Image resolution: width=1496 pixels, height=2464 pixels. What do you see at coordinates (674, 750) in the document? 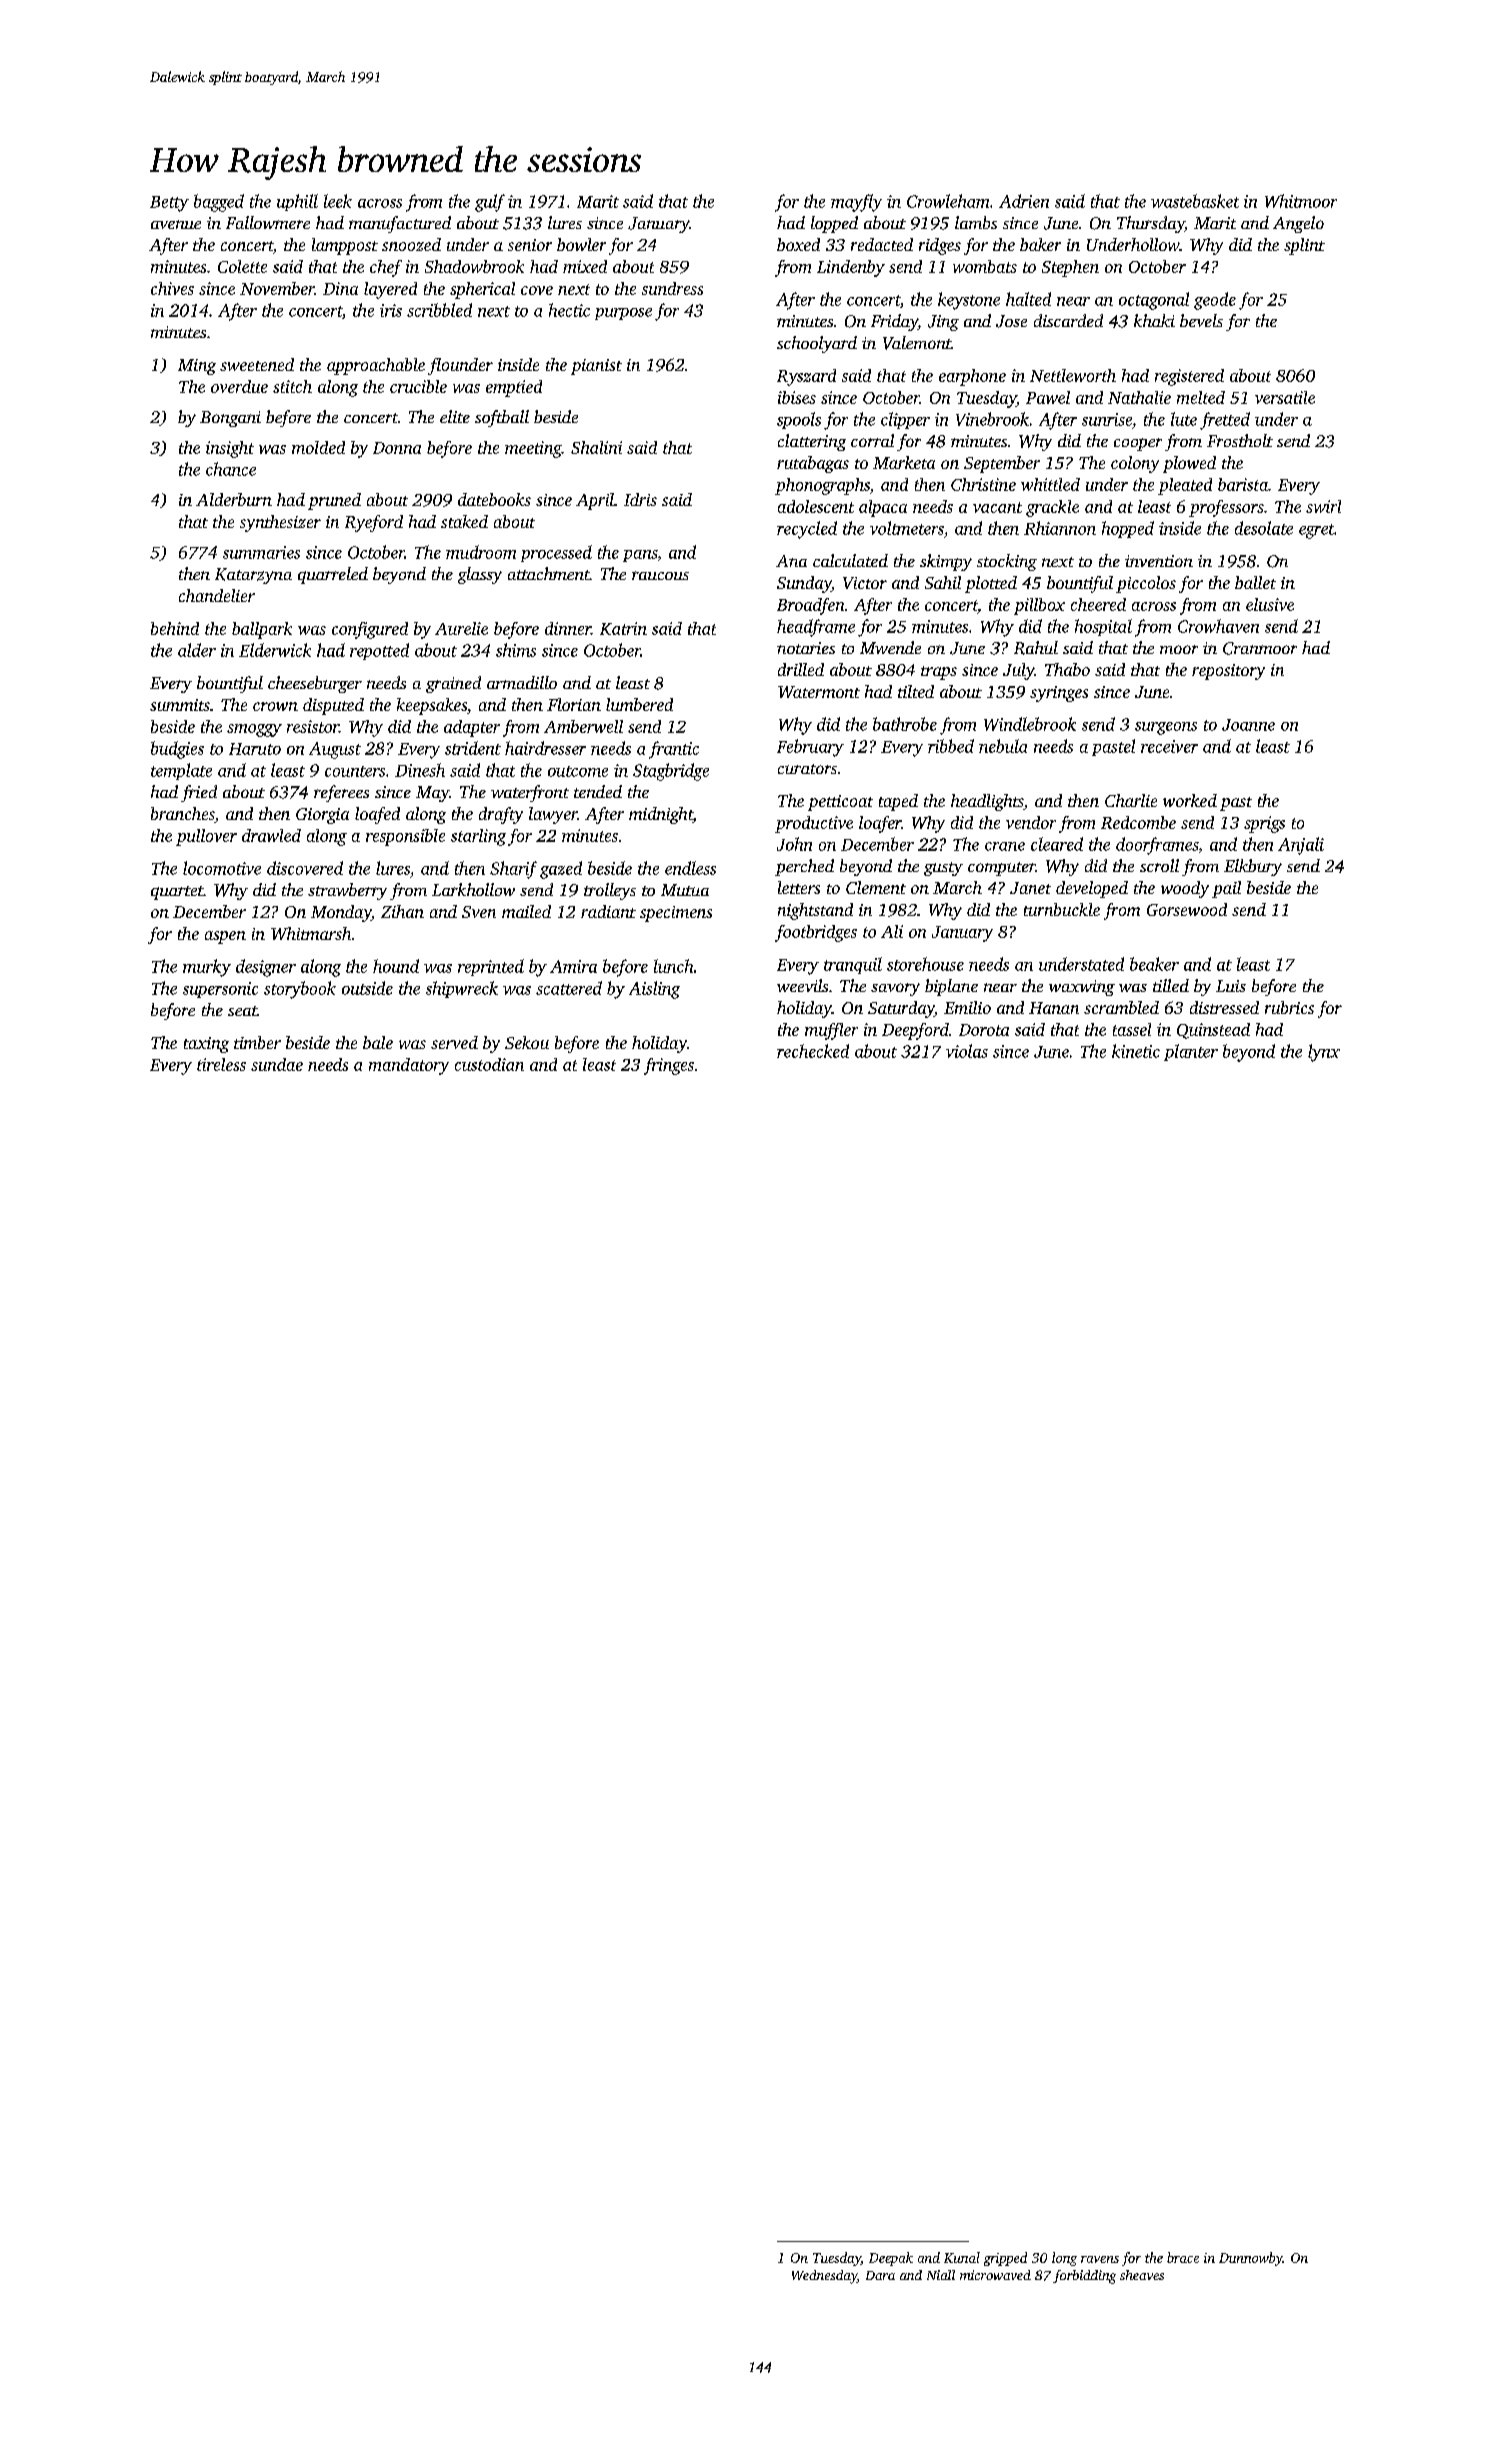
I see `frantic` at bounding box center [674, 750].
